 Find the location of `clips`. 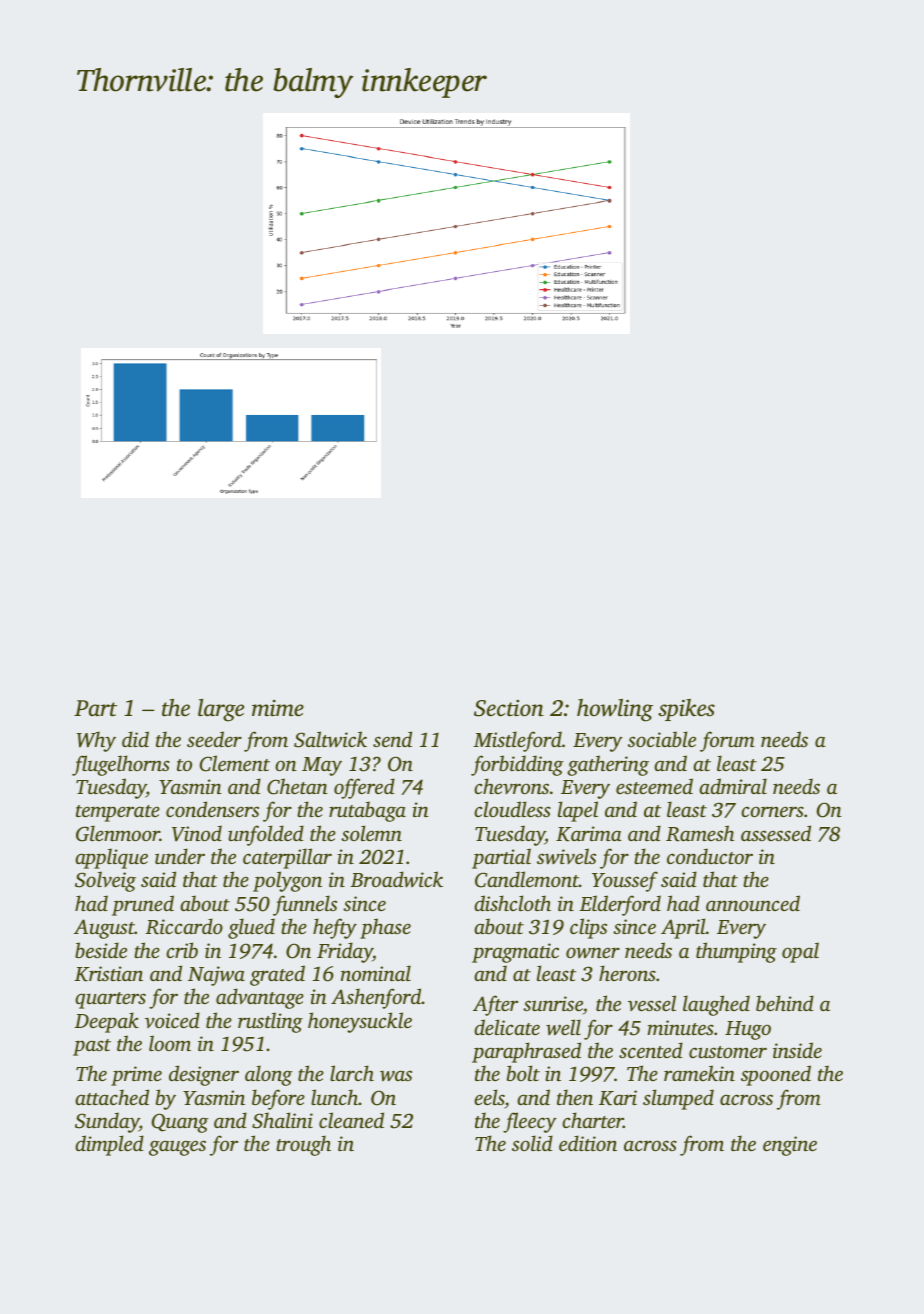

clips is located at coordinates (588, 928).
